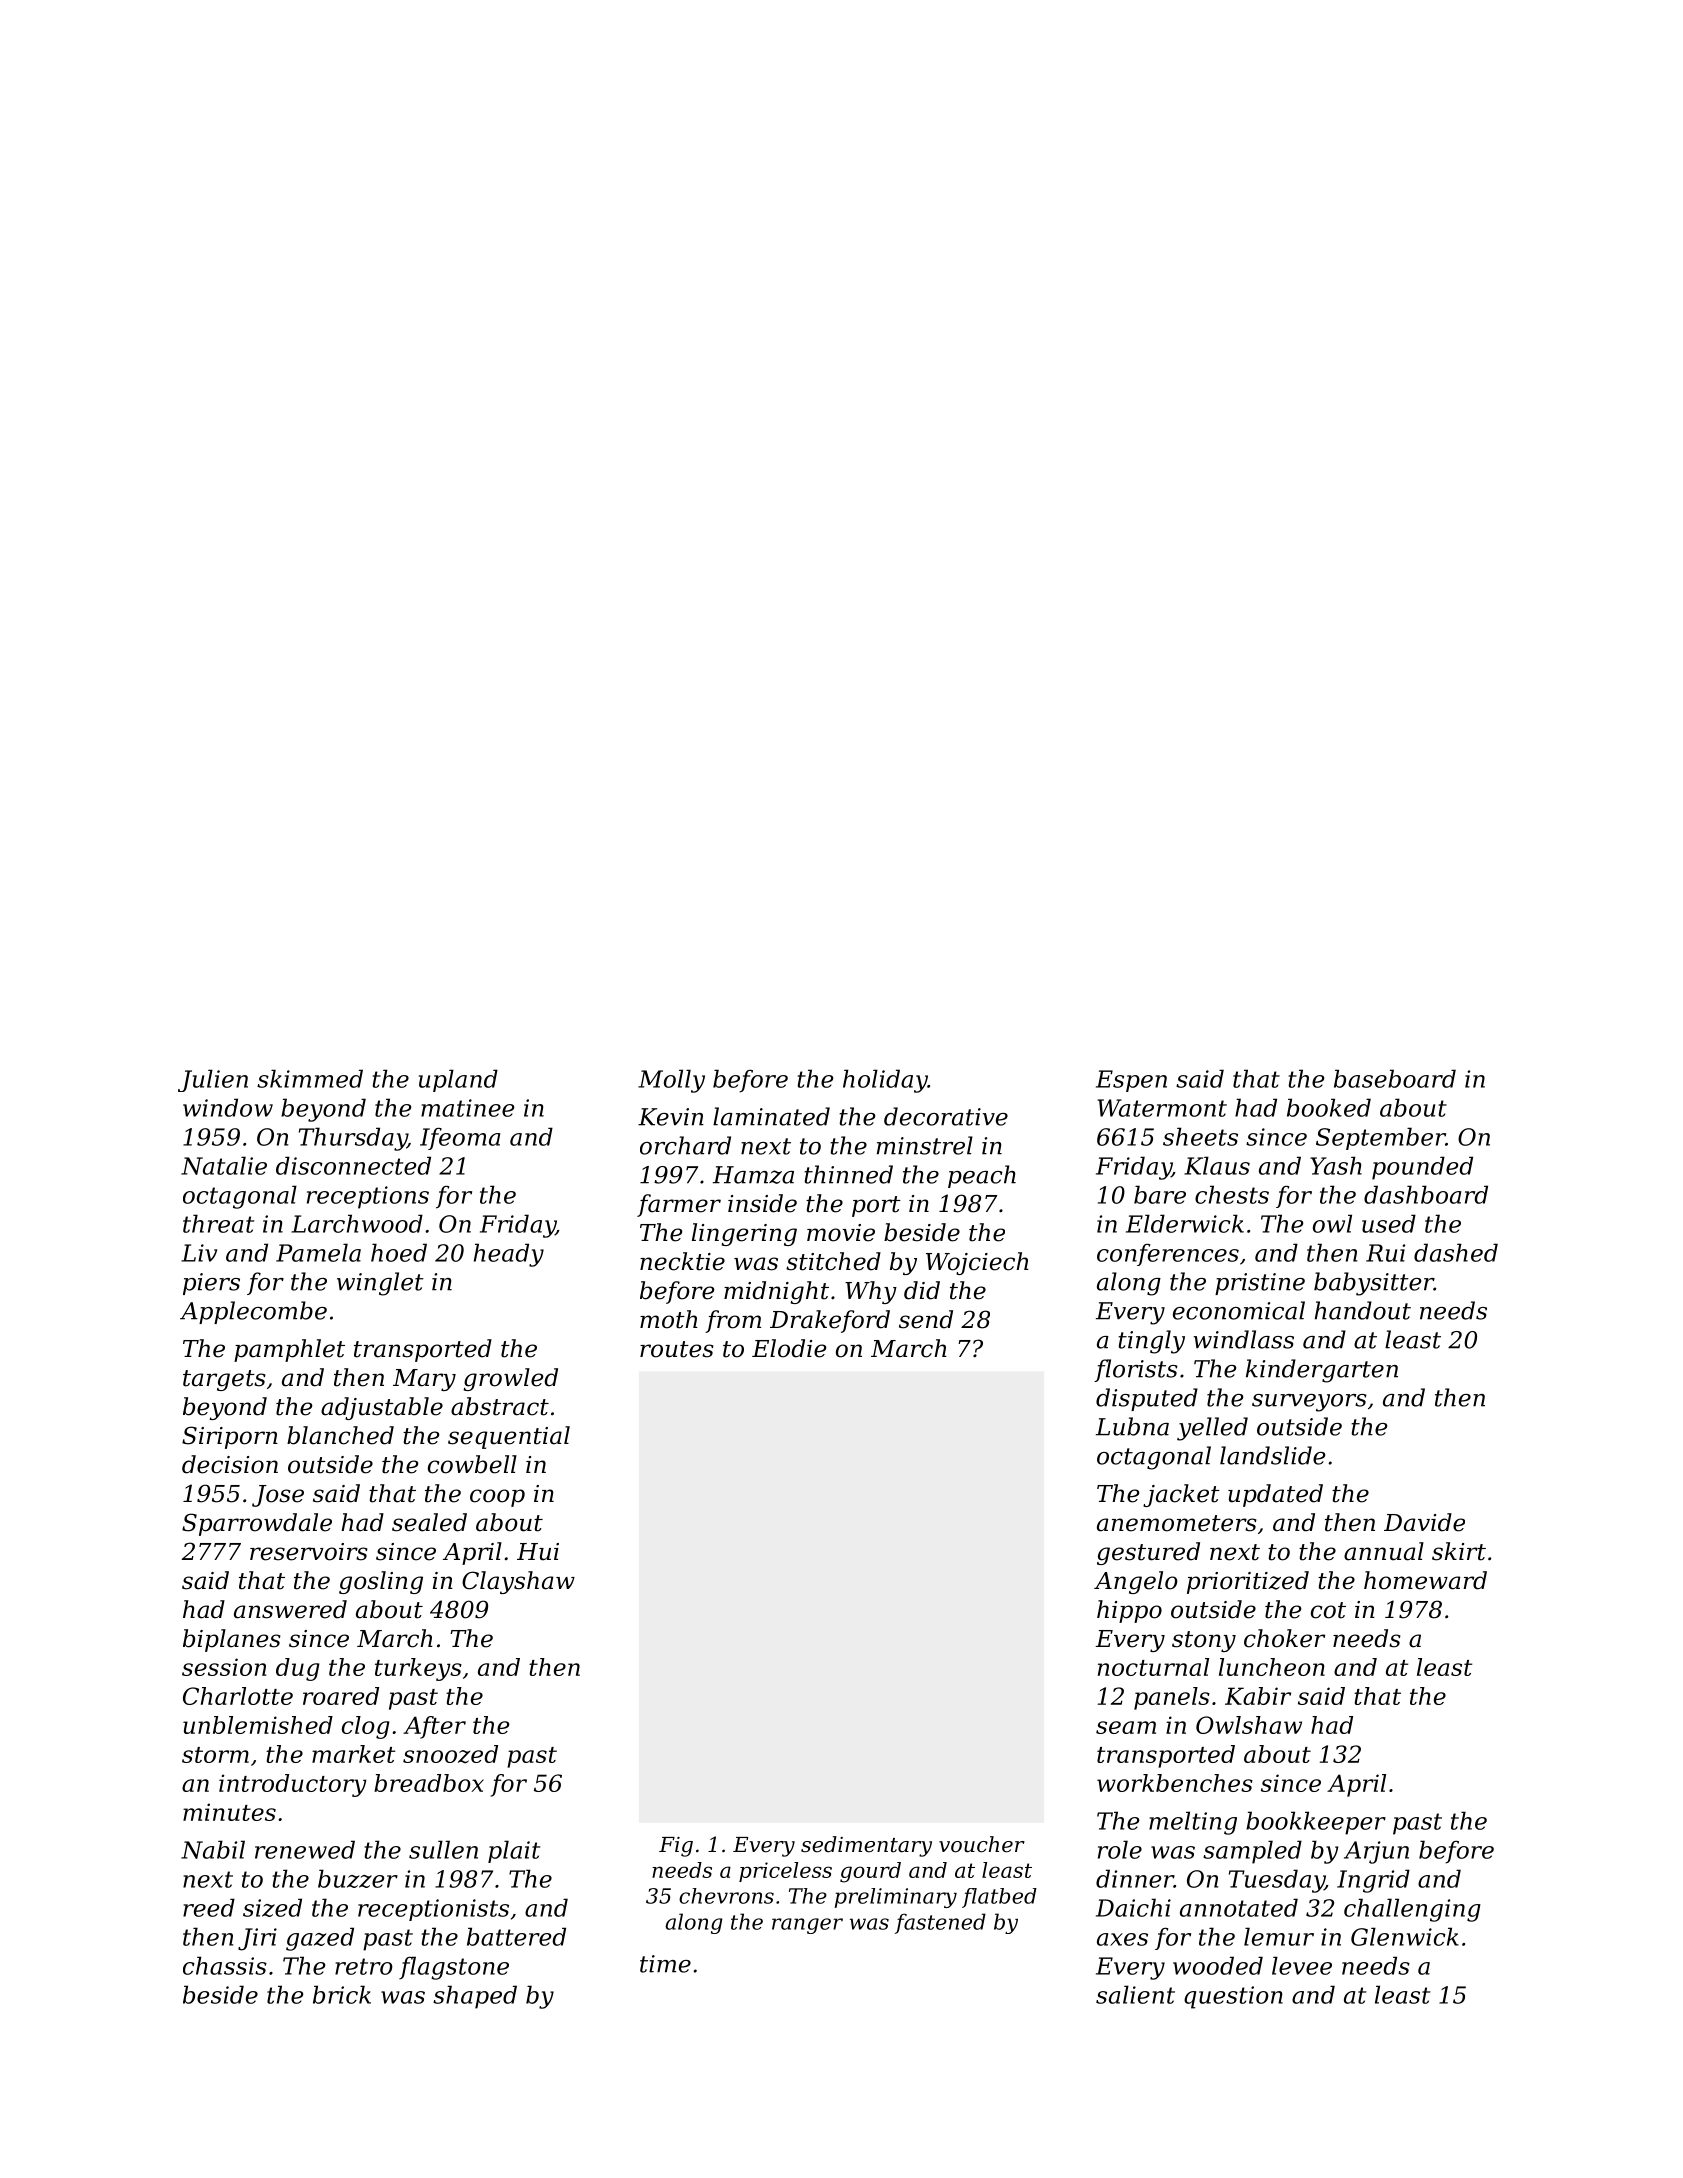 This screenshot has height=2178, width=1683. What do you see at coordinates (671, 1117) in the screenshot?
I see `Kevin` at bounding box center [671, 1117].
